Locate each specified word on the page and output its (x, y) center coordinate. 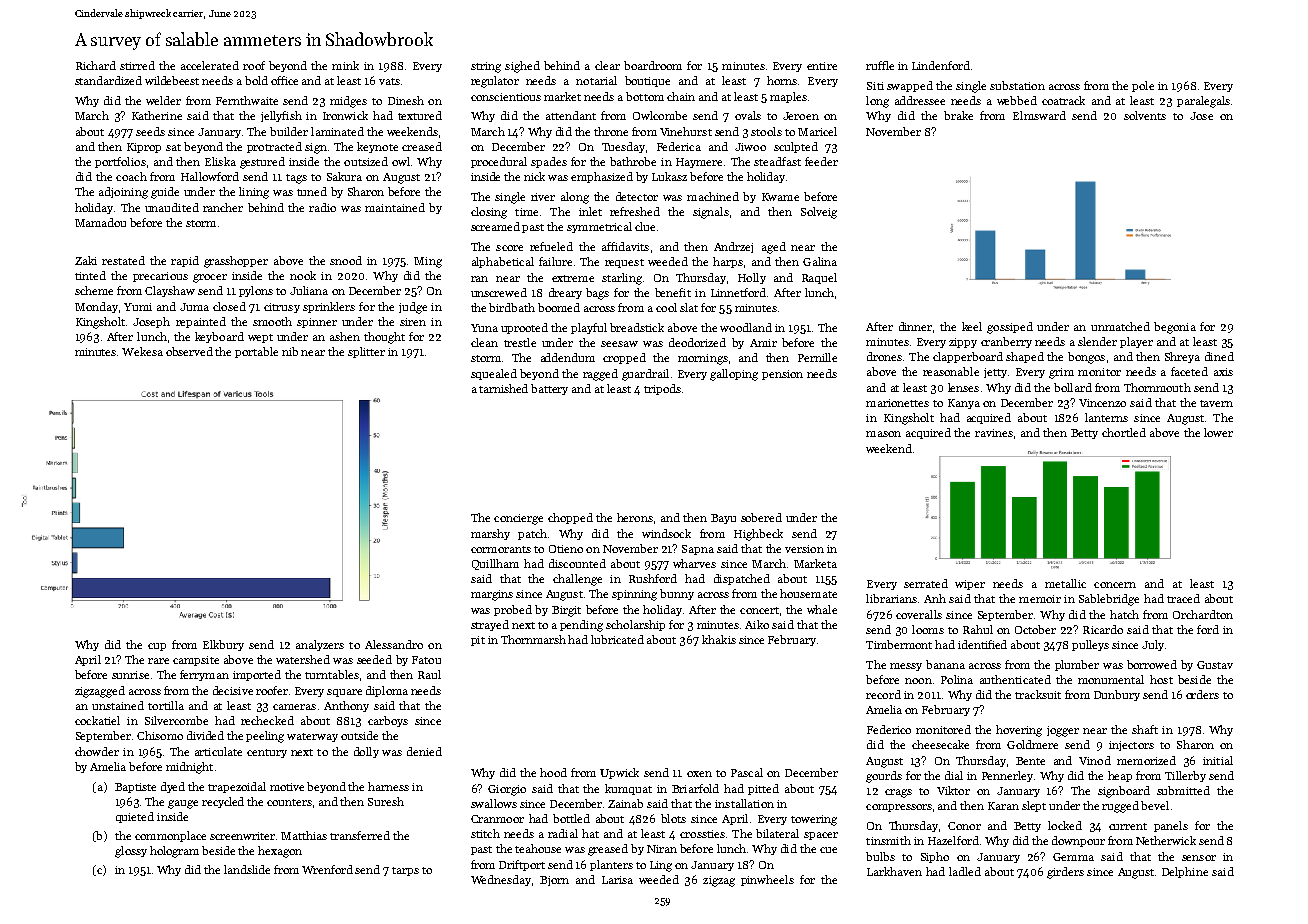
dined (1219, 356)
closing (489, 213)
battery (549, 389)
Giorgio (507, 790)
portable (256, 352)
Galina (820, 261)
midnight (189, 768)
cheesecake (940, 744)
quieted (135, 817)
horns (782, 80)
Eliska (220, 161)
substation (1017, 85)
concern (1115, 585)
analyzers (320, 645)
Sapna (698, 550)
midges (348, 102)
